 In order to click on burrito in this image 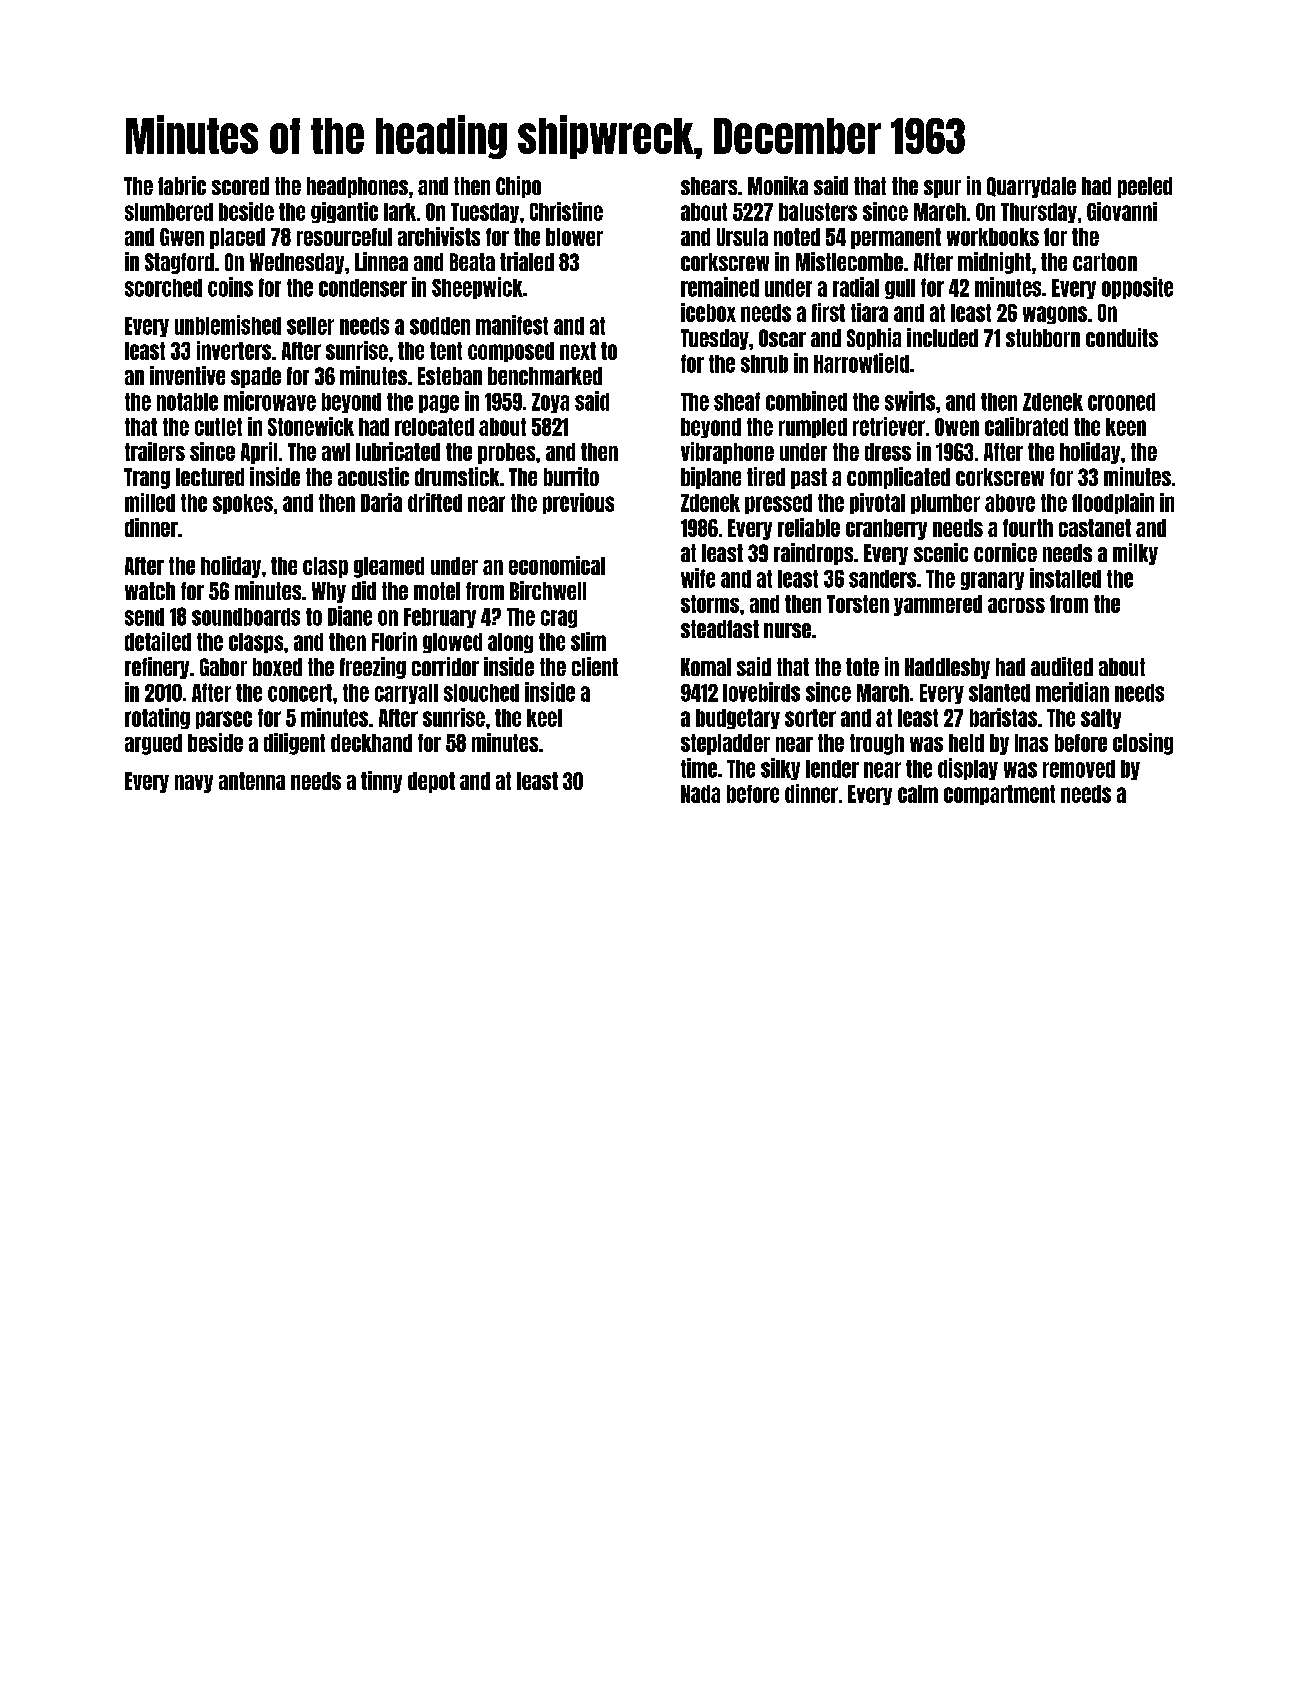, I will do `click(571, 476)`.
